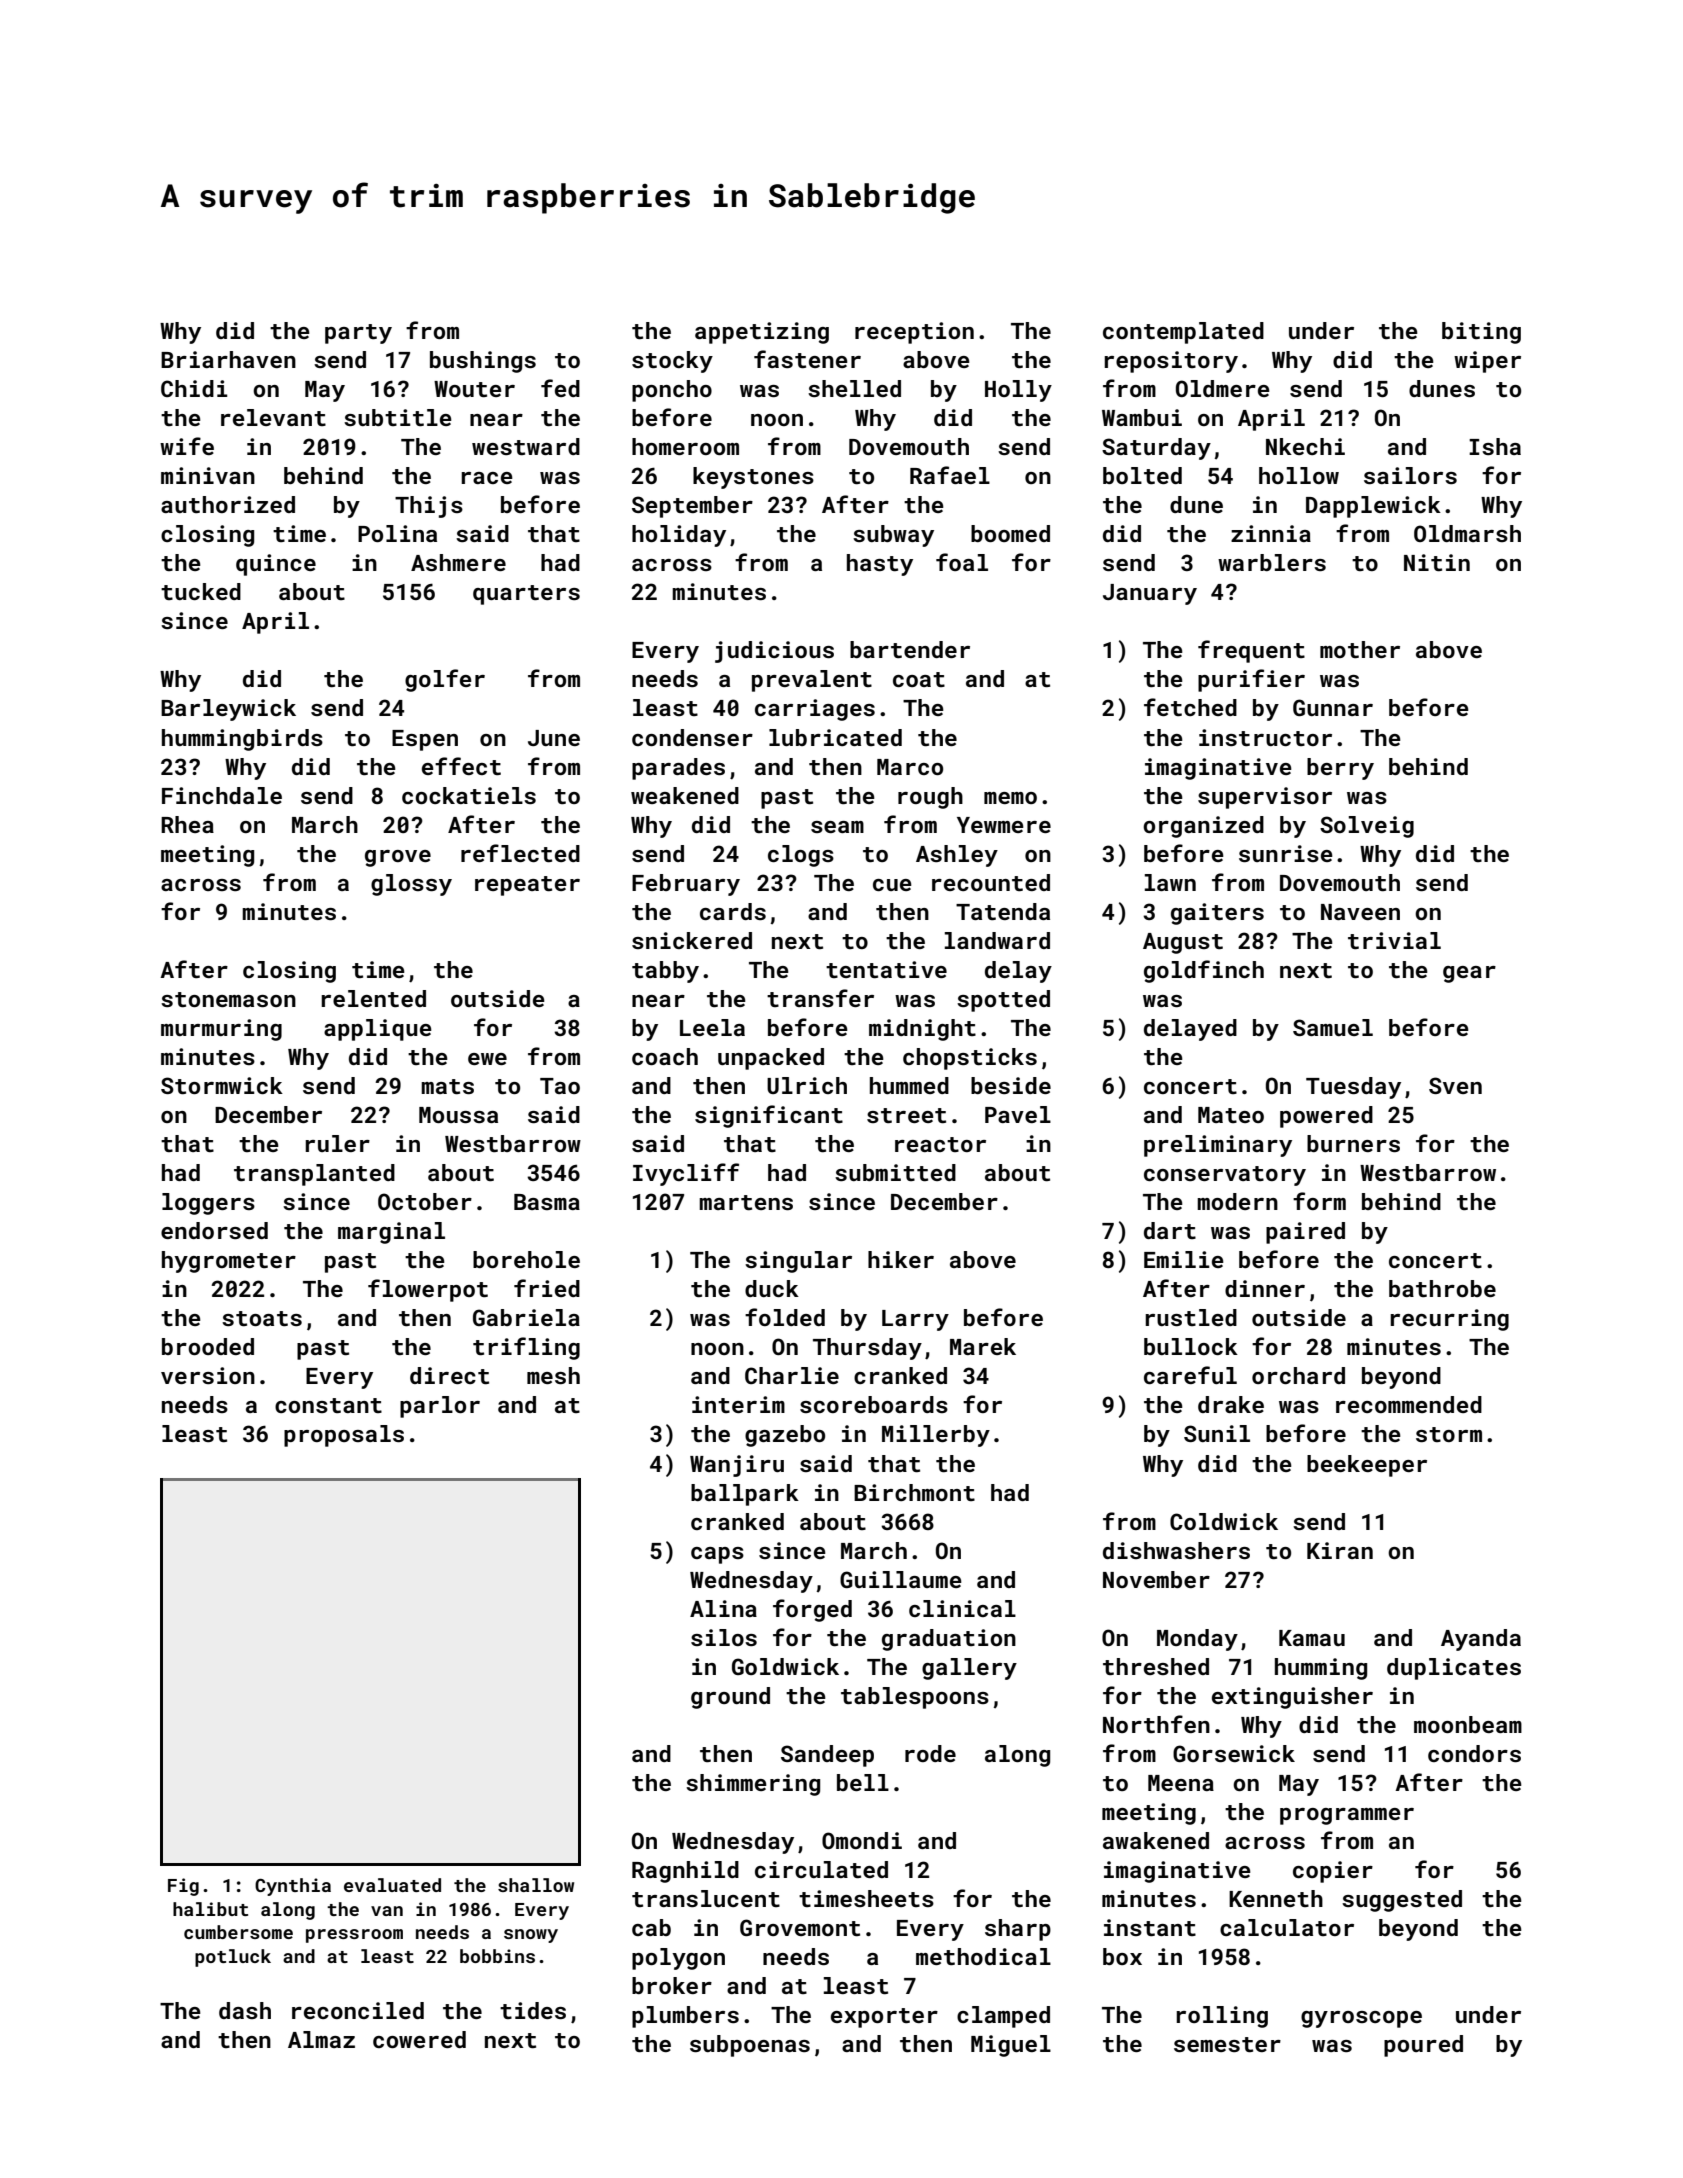  Describe the element at coordinates (398, 417) in the screenshot. I see `subtitle` at that location.
